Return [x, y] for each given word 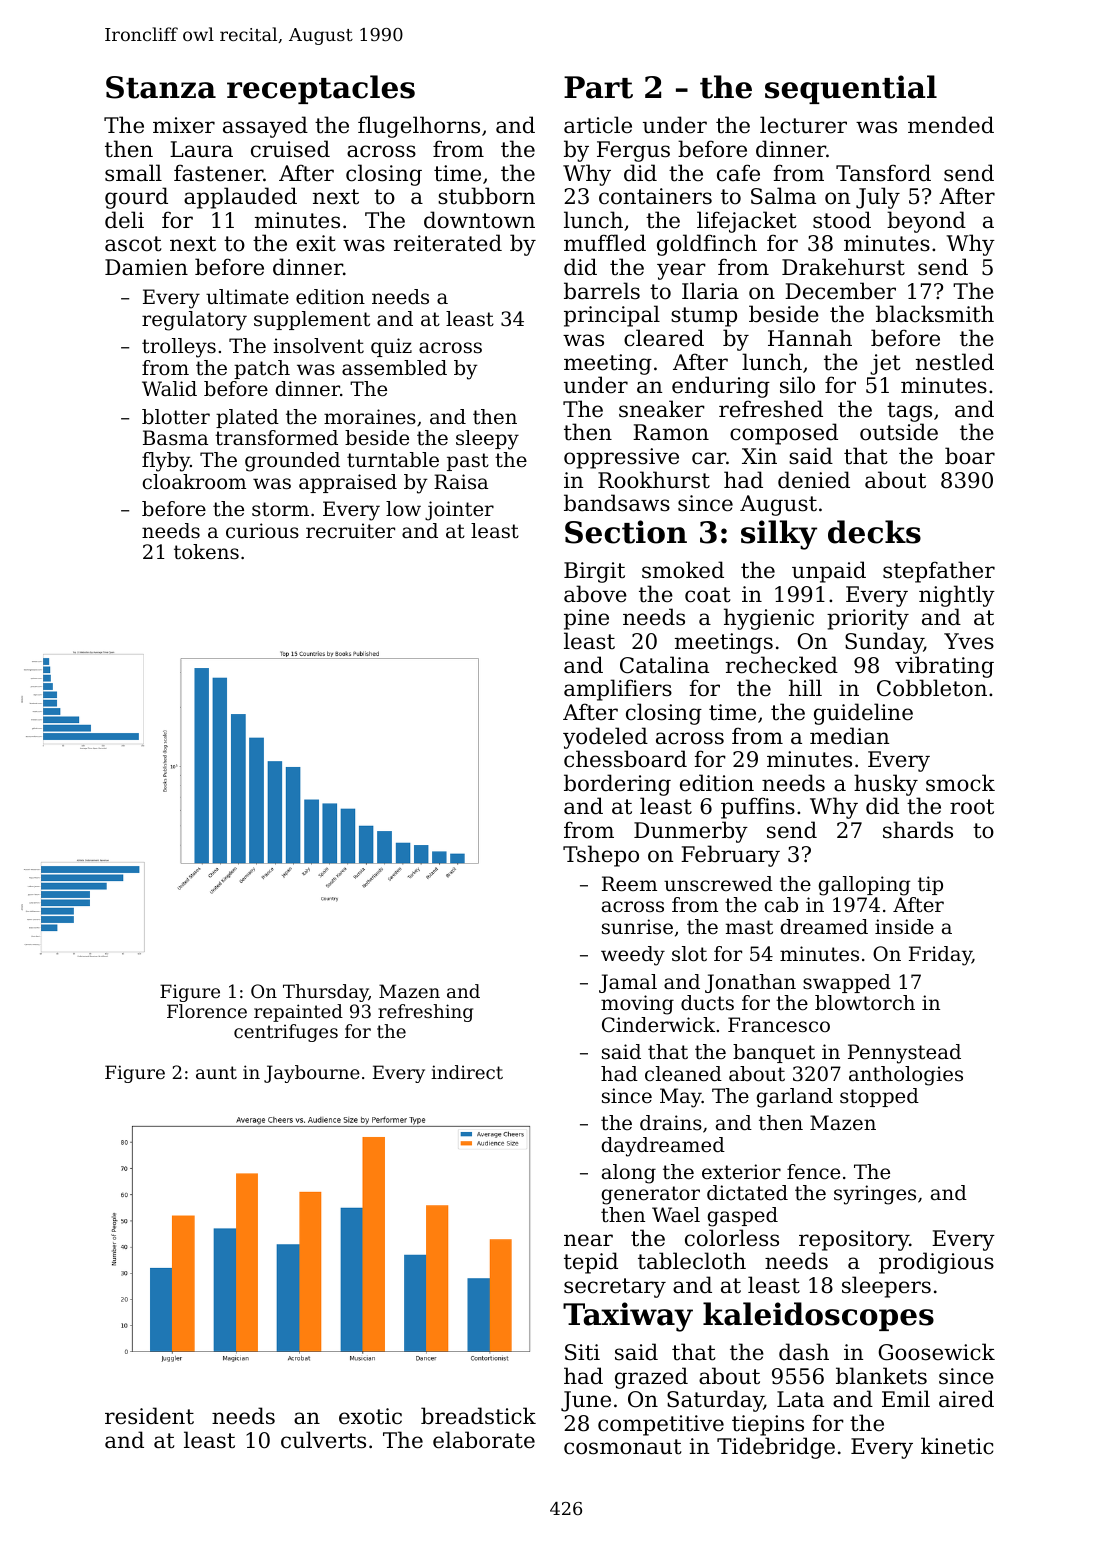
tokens [206, 552]
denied [814, 480]
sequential [851, 89]
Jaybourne [312, 1074]
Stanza [161, 87]
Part [598, 87]
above [595, 594]
